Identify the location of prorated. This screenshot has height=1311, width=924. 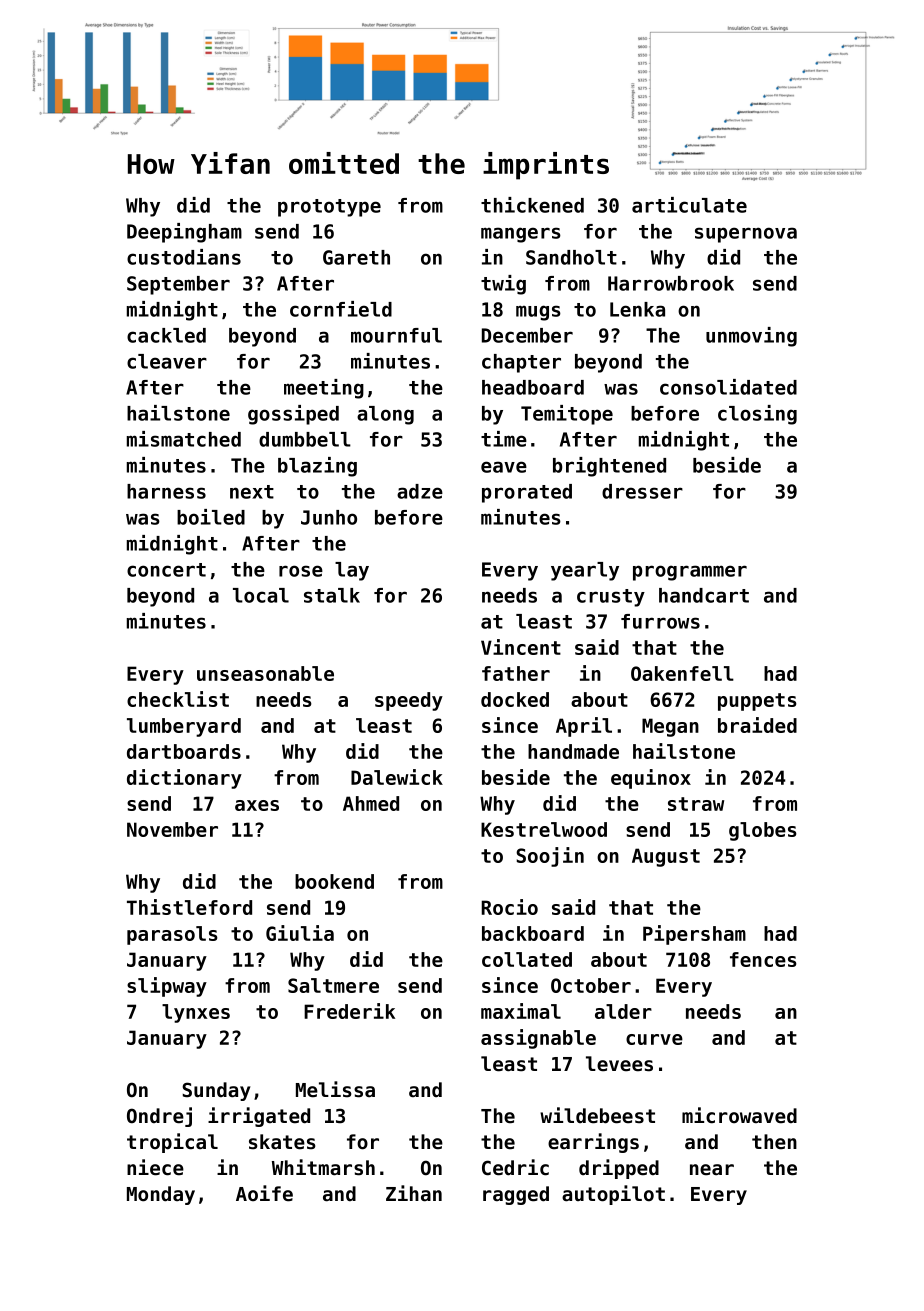
(527, 493).
